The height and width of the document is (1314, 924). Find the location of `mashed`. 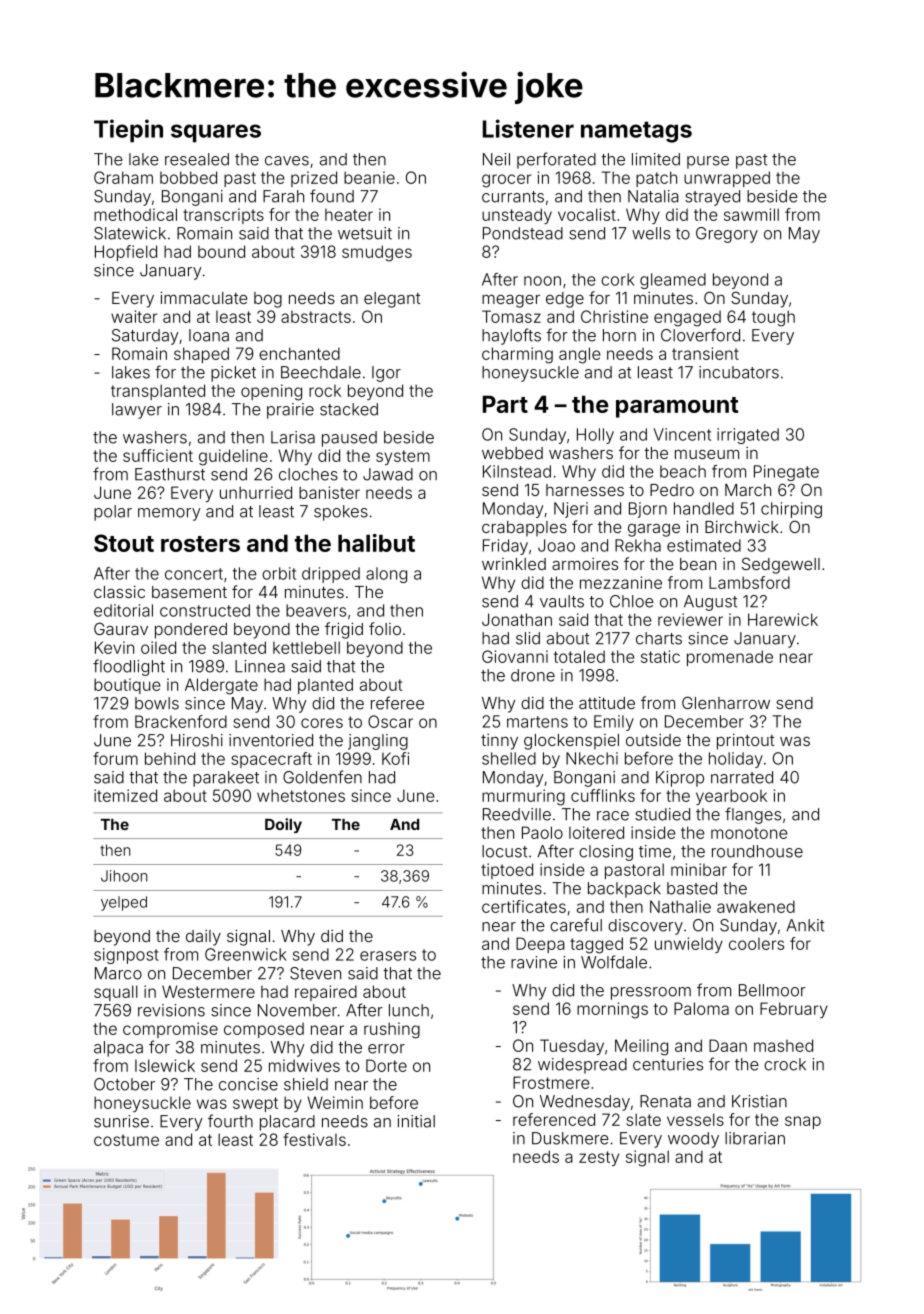

mashed is located at coordinates (783, 1045).
